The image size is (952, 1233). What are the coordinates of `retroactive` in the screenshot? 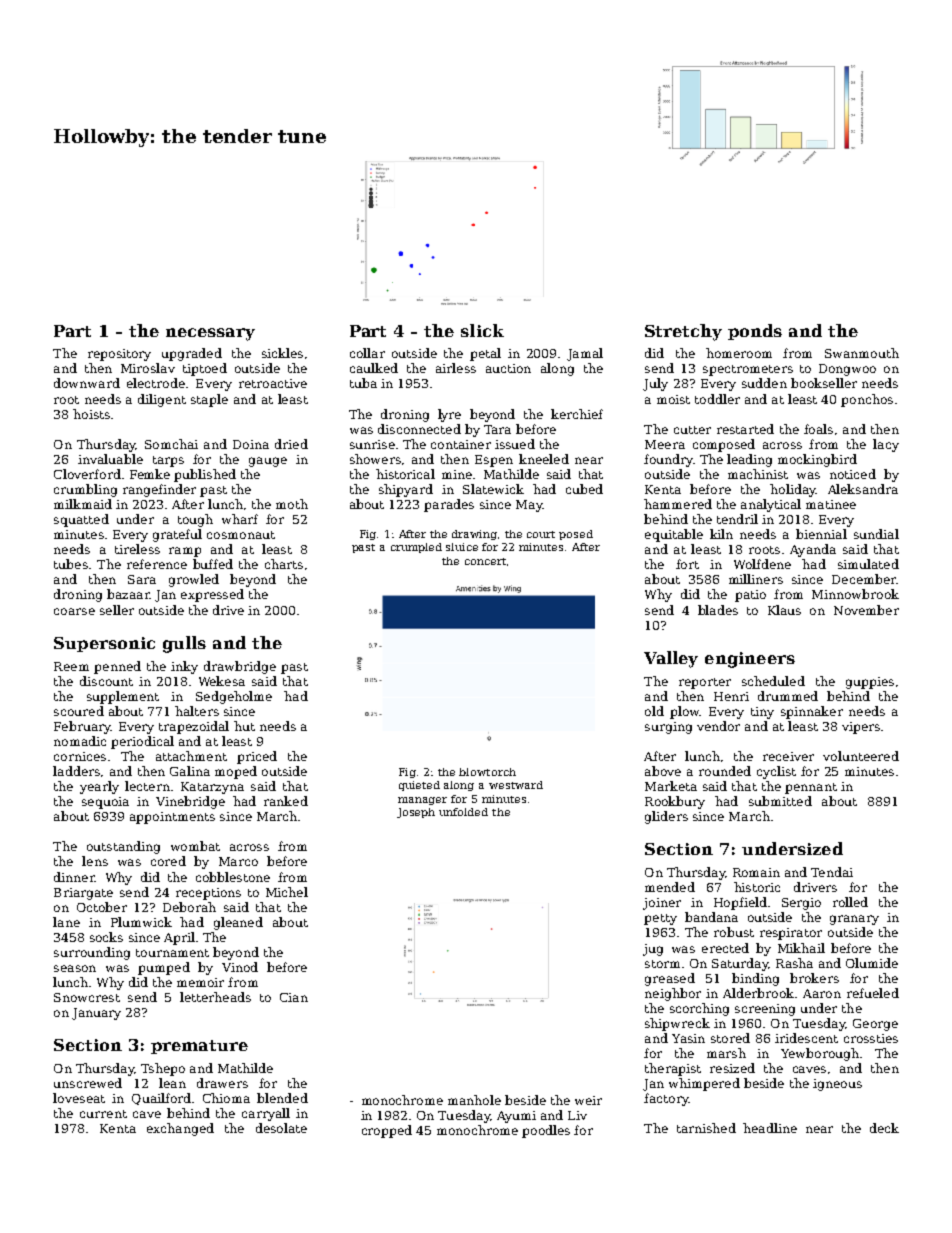 It's located at (273, 383).
